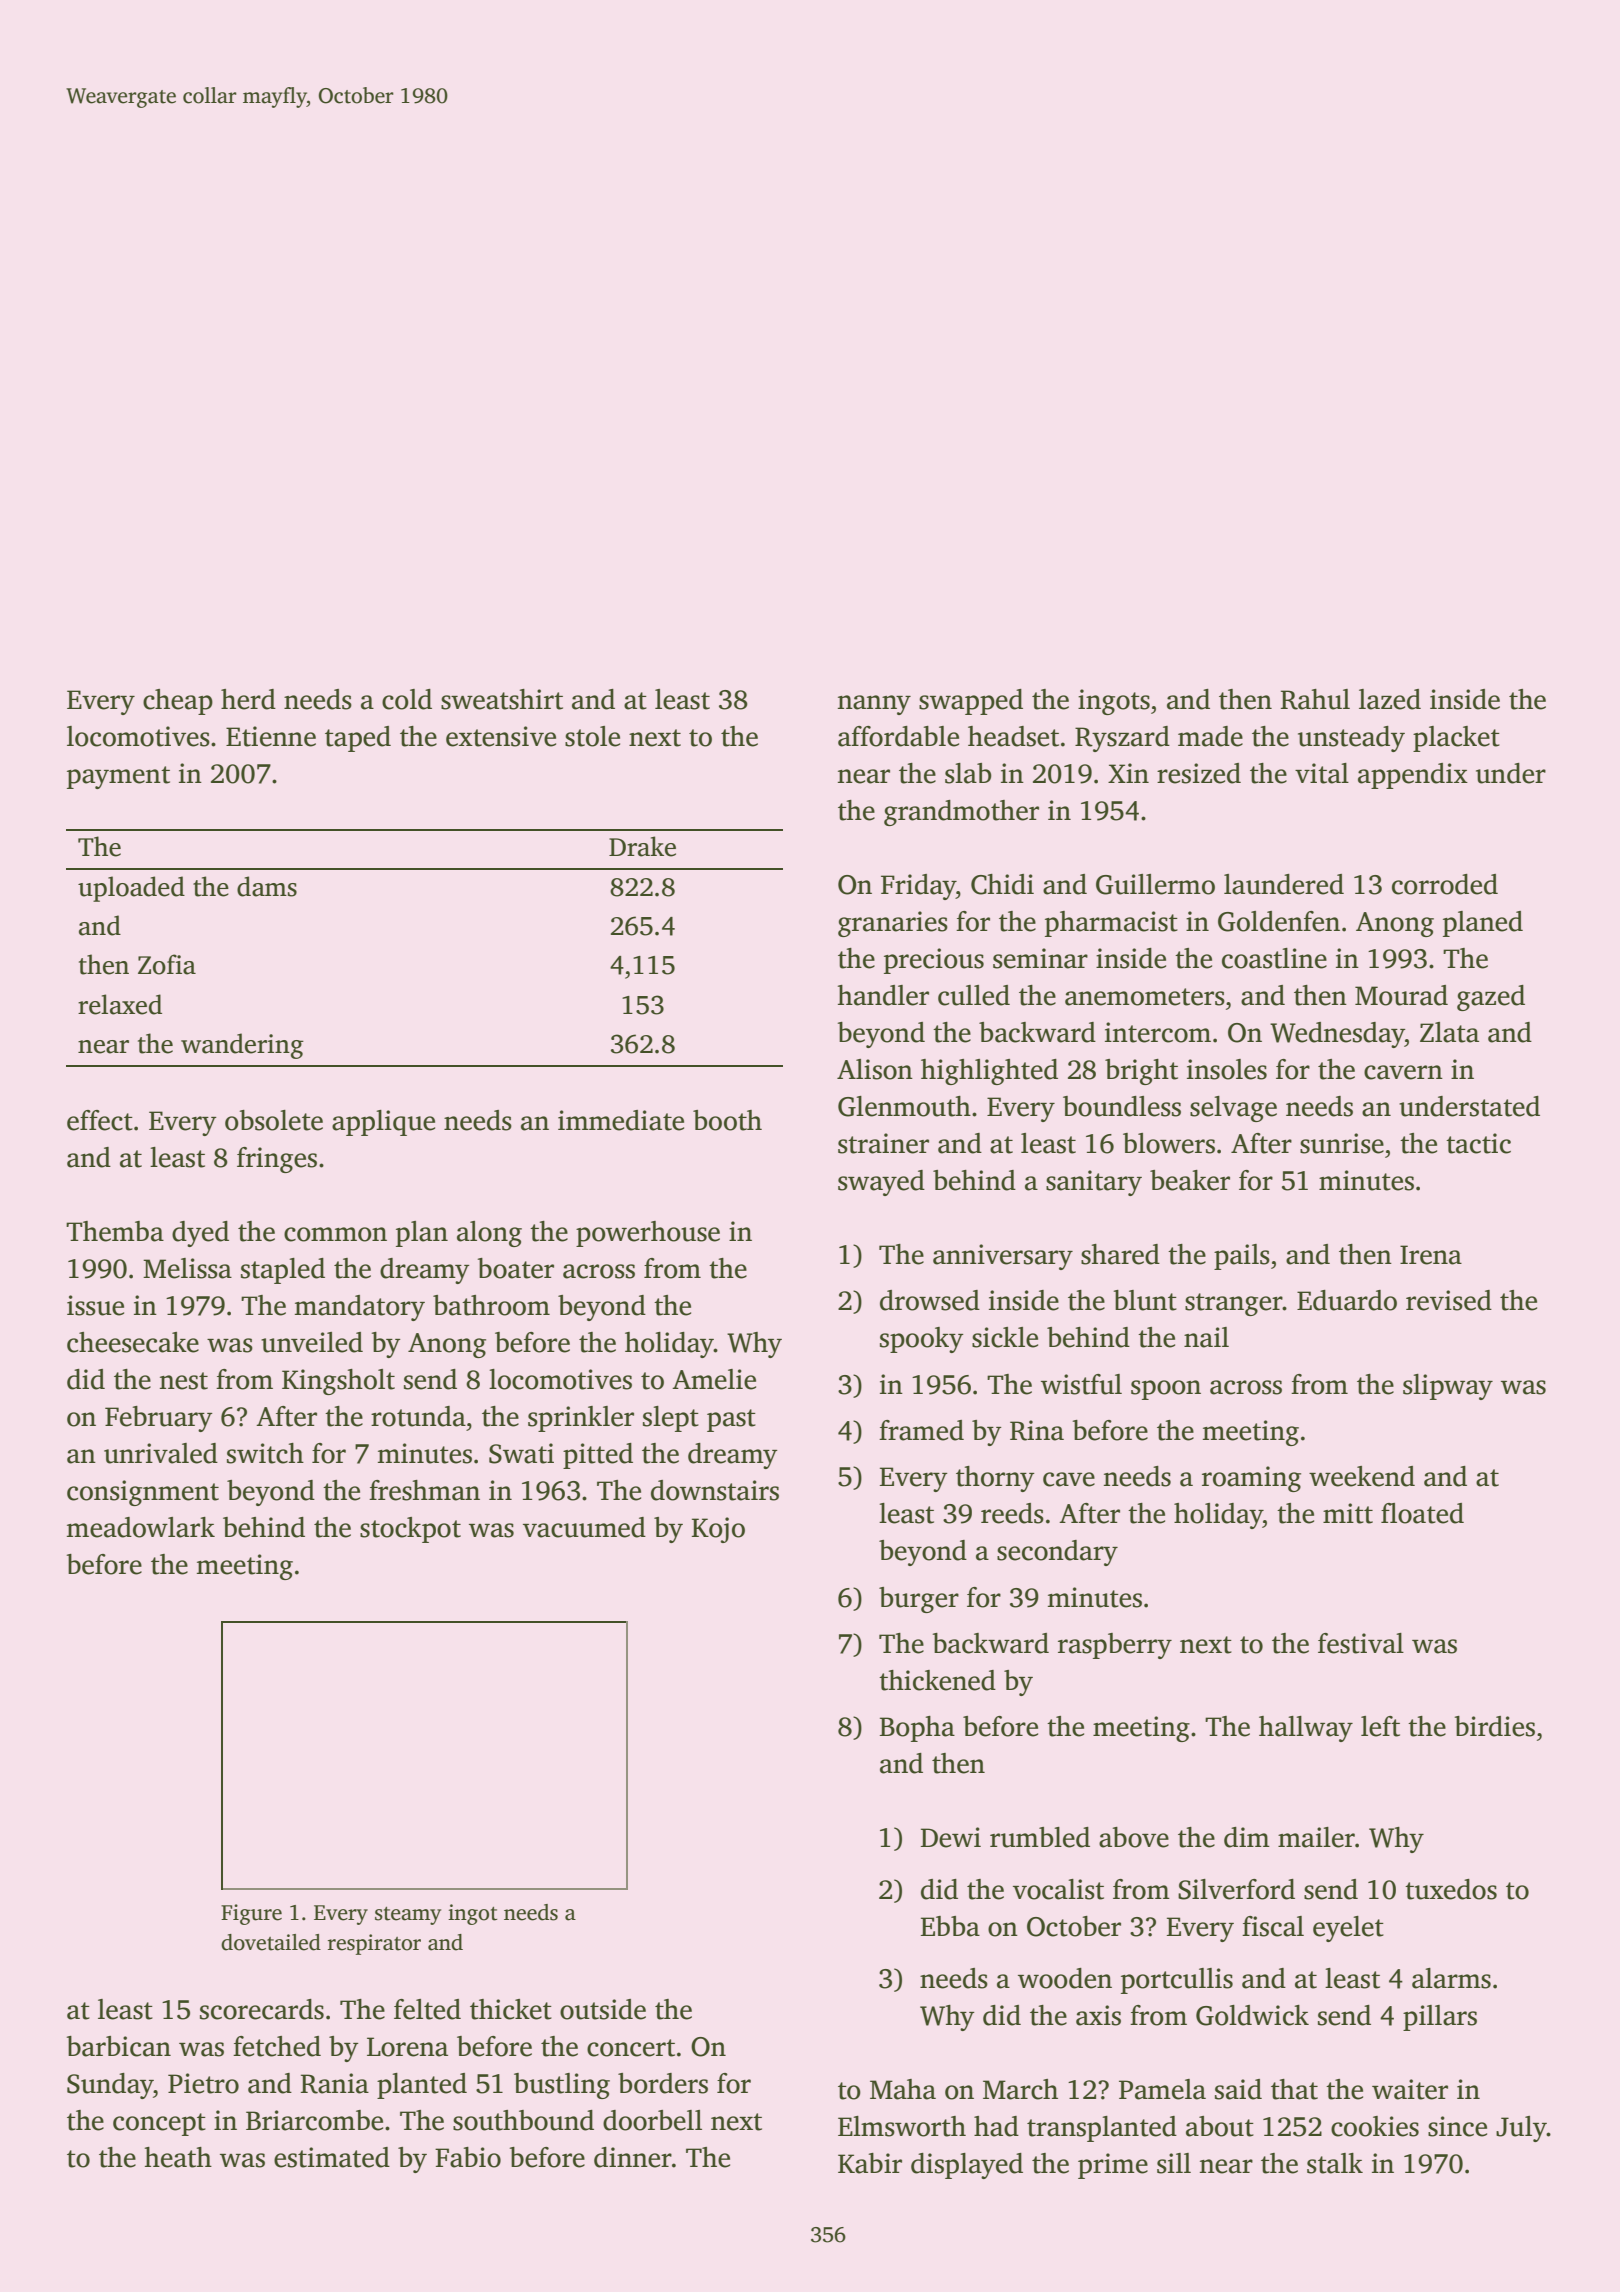  What do you see at coordinates (968, 773) in the screenshot?
I see `slab` at bounding box center [968, 773].
